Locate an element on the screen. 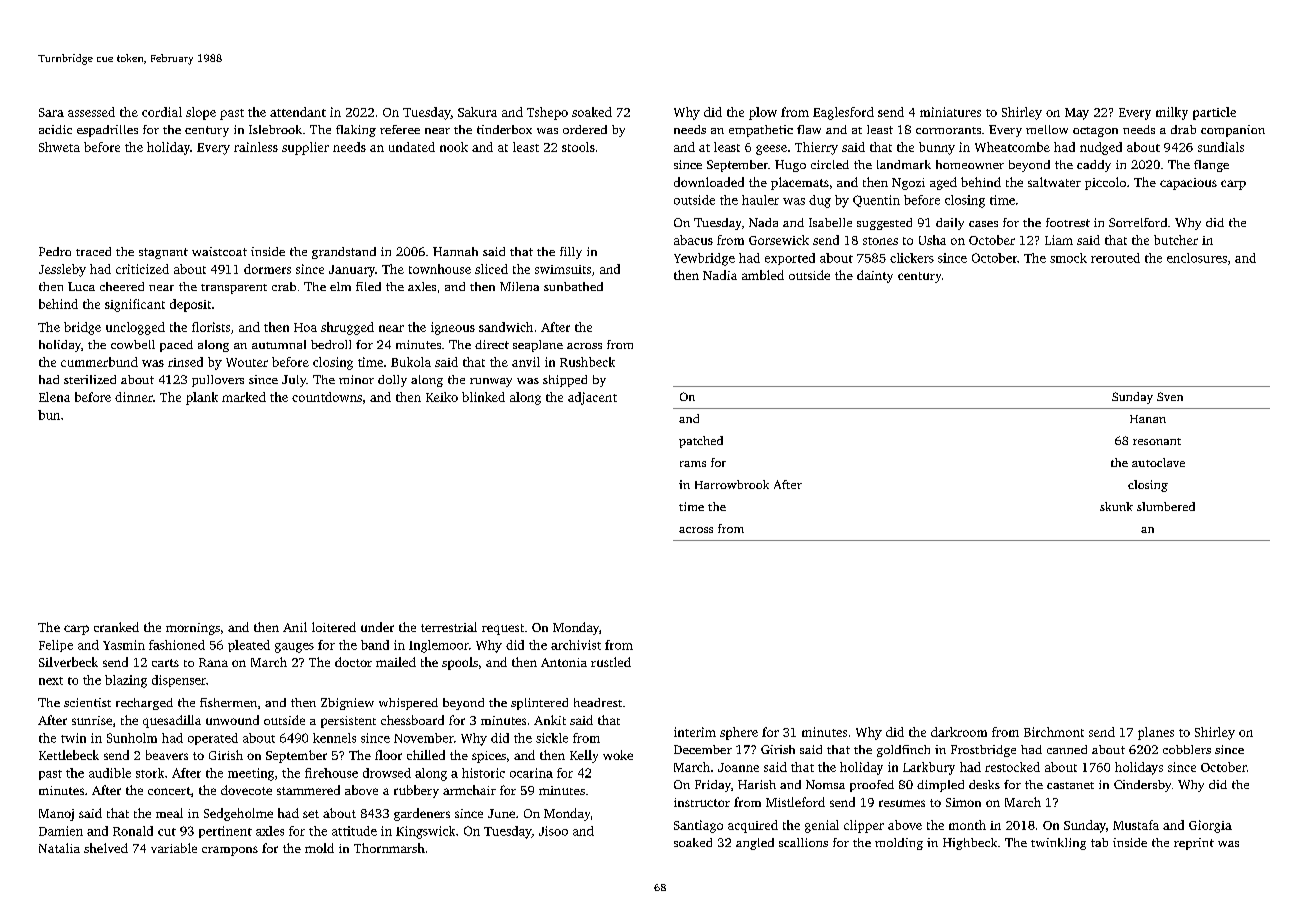 The width and height of the screenshot is (1308, 924). Thornmarsh is located at coordinates (389, 848).
